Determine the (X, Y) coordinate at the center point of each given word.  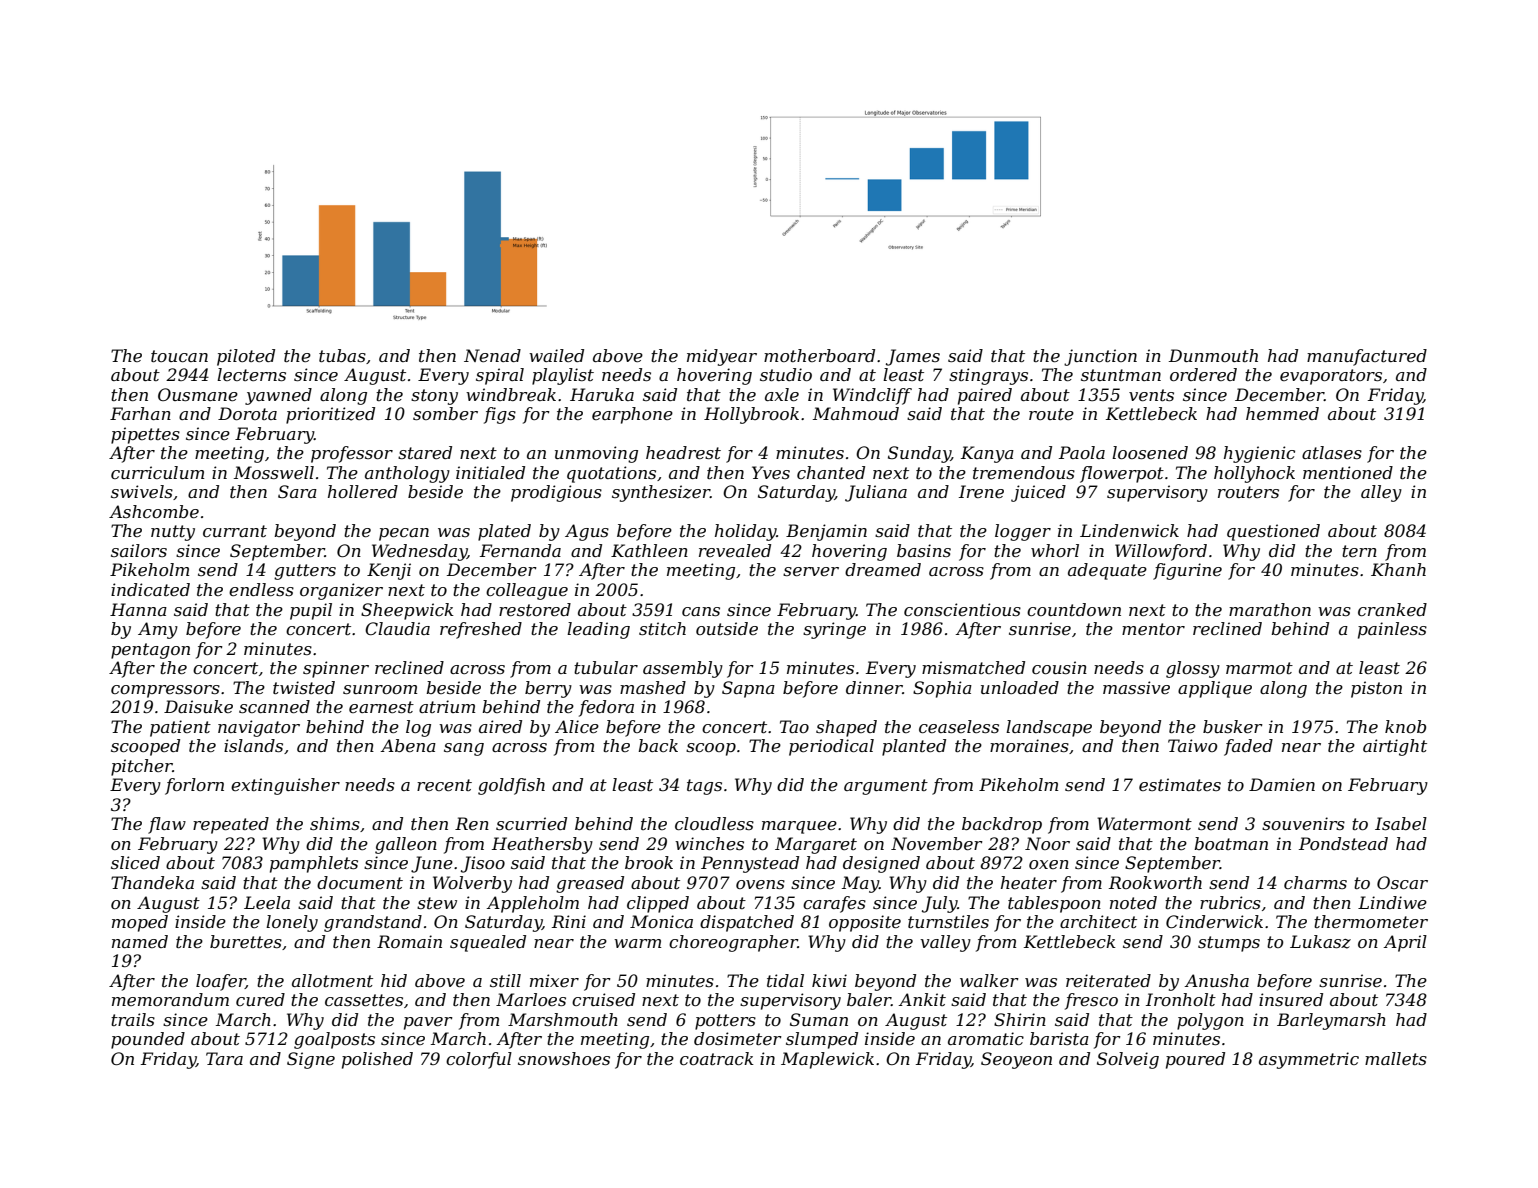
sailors (139, 550)
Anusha (1216, 980)
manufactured (1367, 357)
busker (1233, 726)
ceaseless (959, 726)
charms (1315, 882)
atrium (447, 706)
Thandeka (152, 882)
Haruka (602, 394)
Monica (661, 921)
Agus (587, 532)
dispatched (747, 923)
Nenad (492, 355)
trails (133, 1019)
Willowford (1161, 552)
